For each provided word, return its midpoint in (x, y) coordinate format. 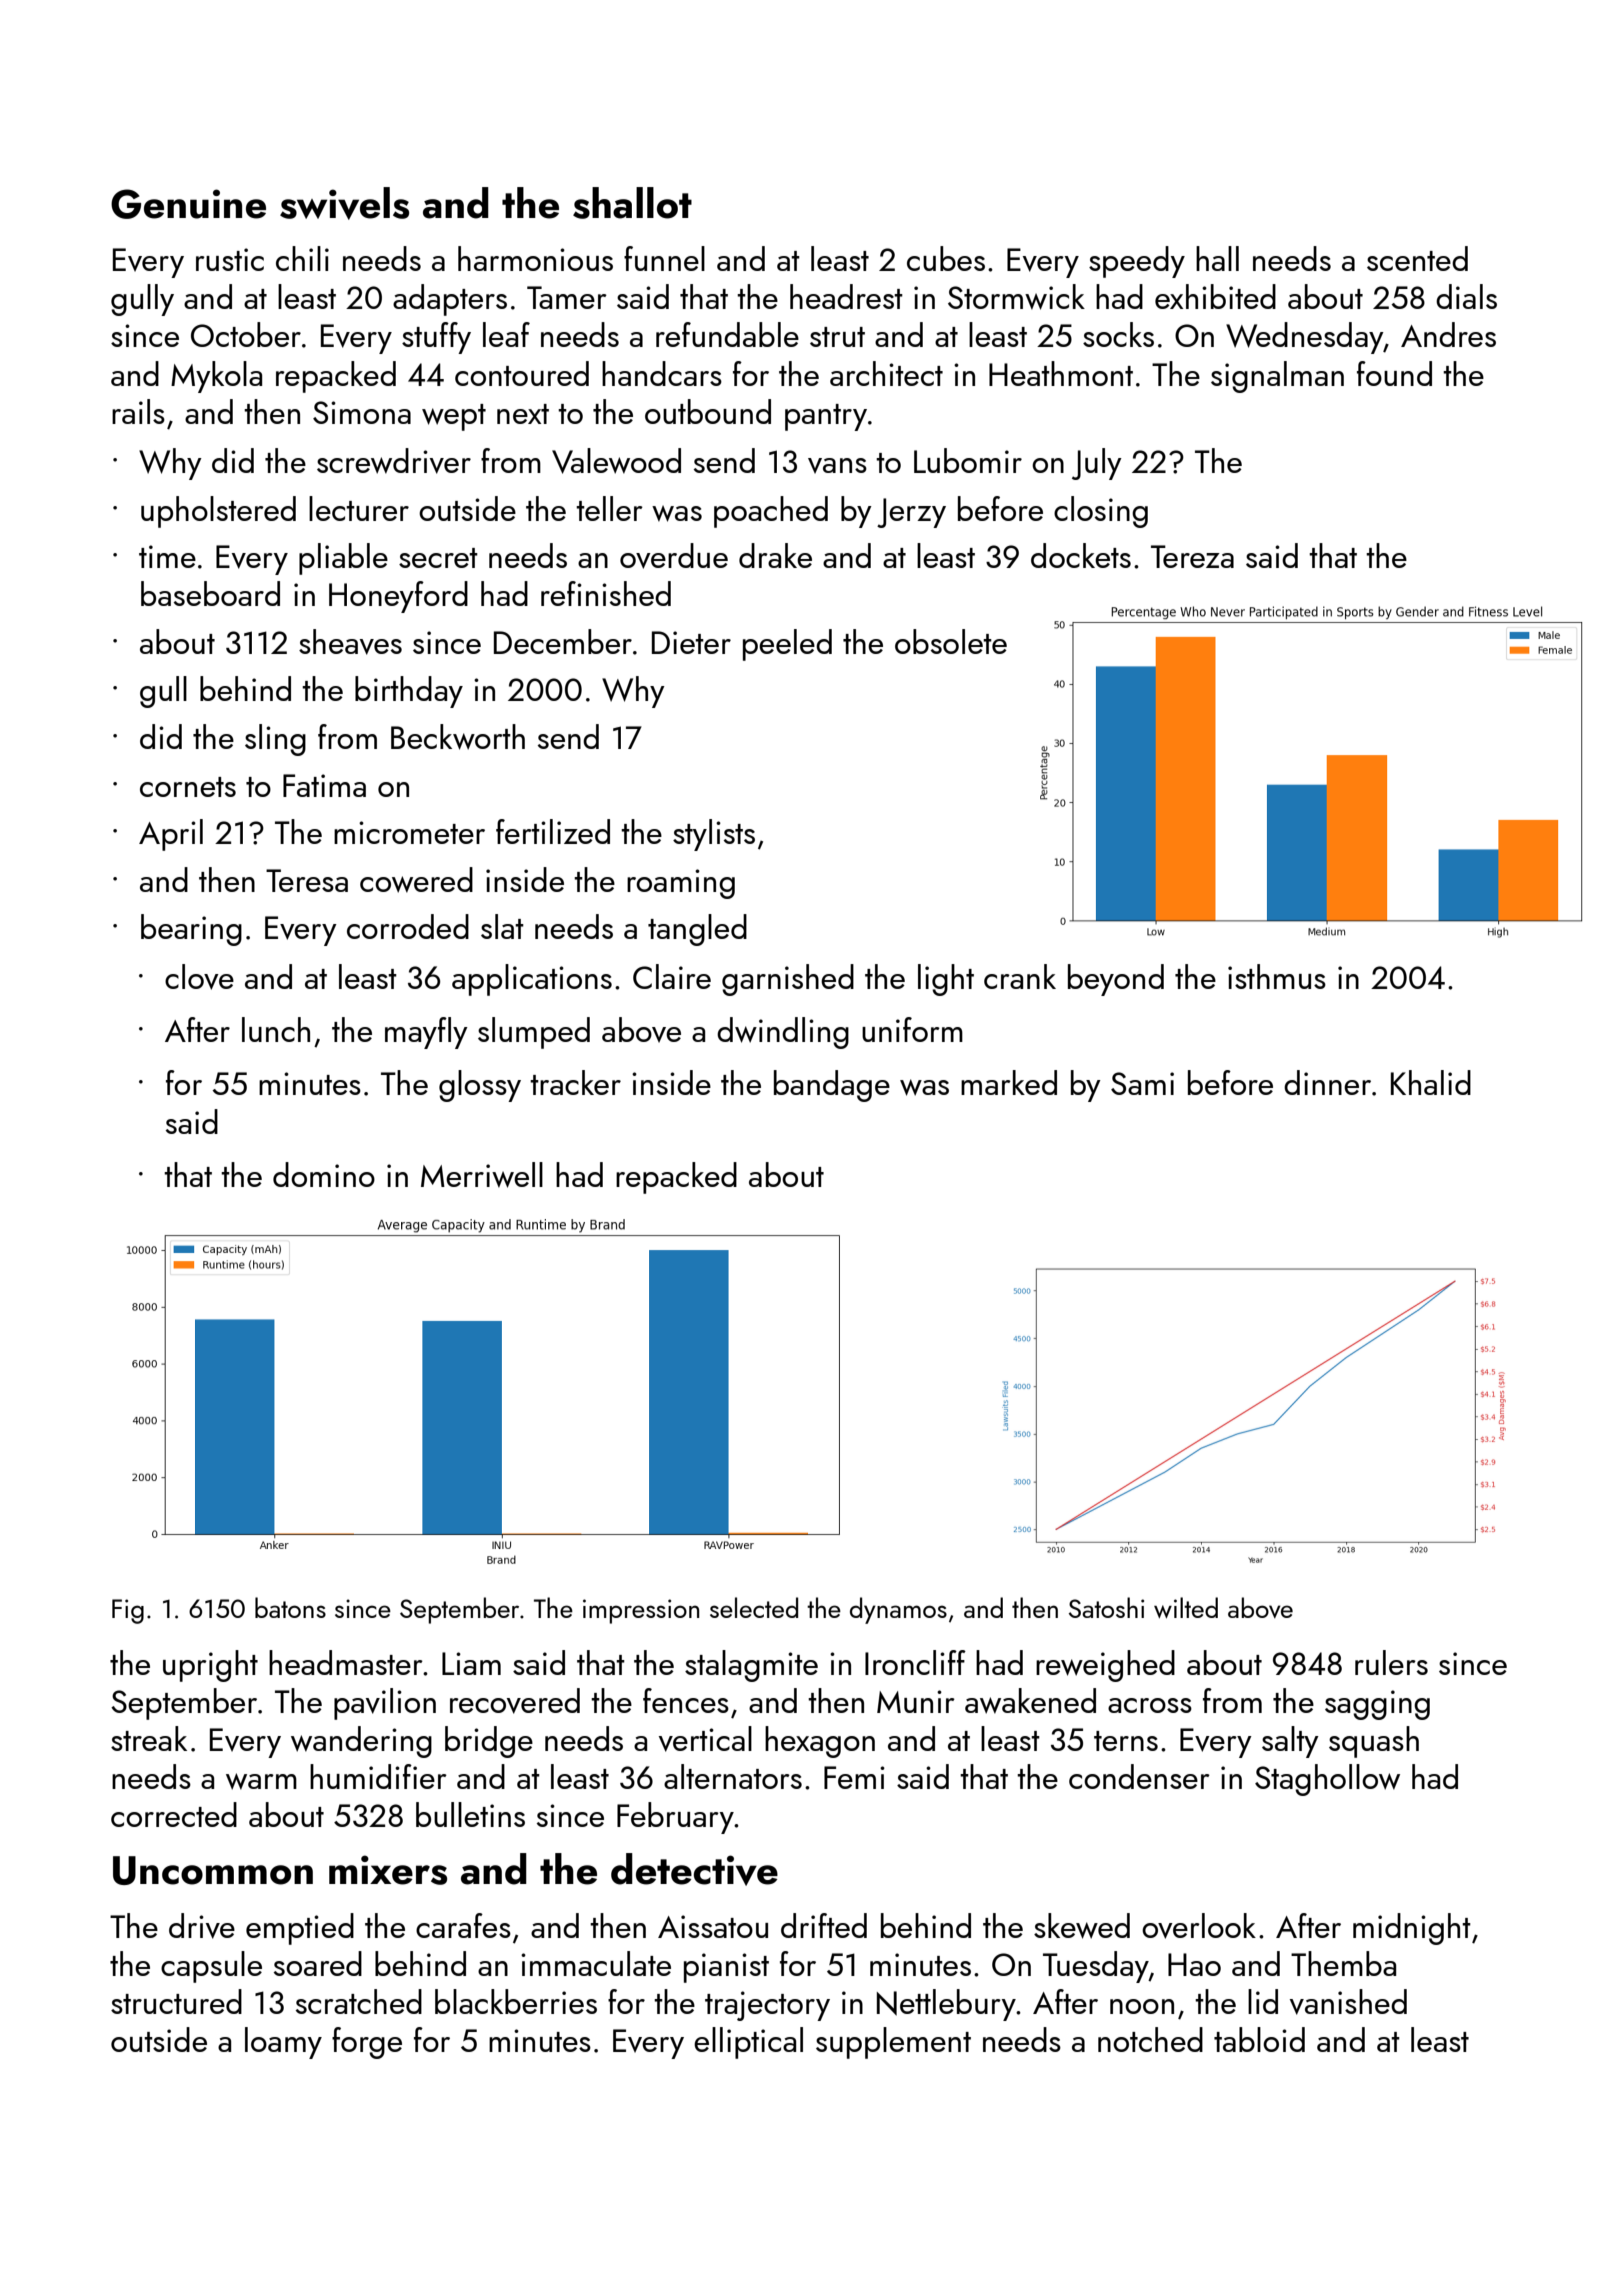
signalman (1277, 377)
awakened (1030, 1701)
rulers (1391, 1662)
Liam (471, 1663)
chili (302, 258)
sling (275, 740)
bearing (191, 930)
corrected (174, 1814)
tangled (697, 930)
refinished (606, 593)
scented (1417, 258)
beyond (1116, 980)
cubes (946, 258)
